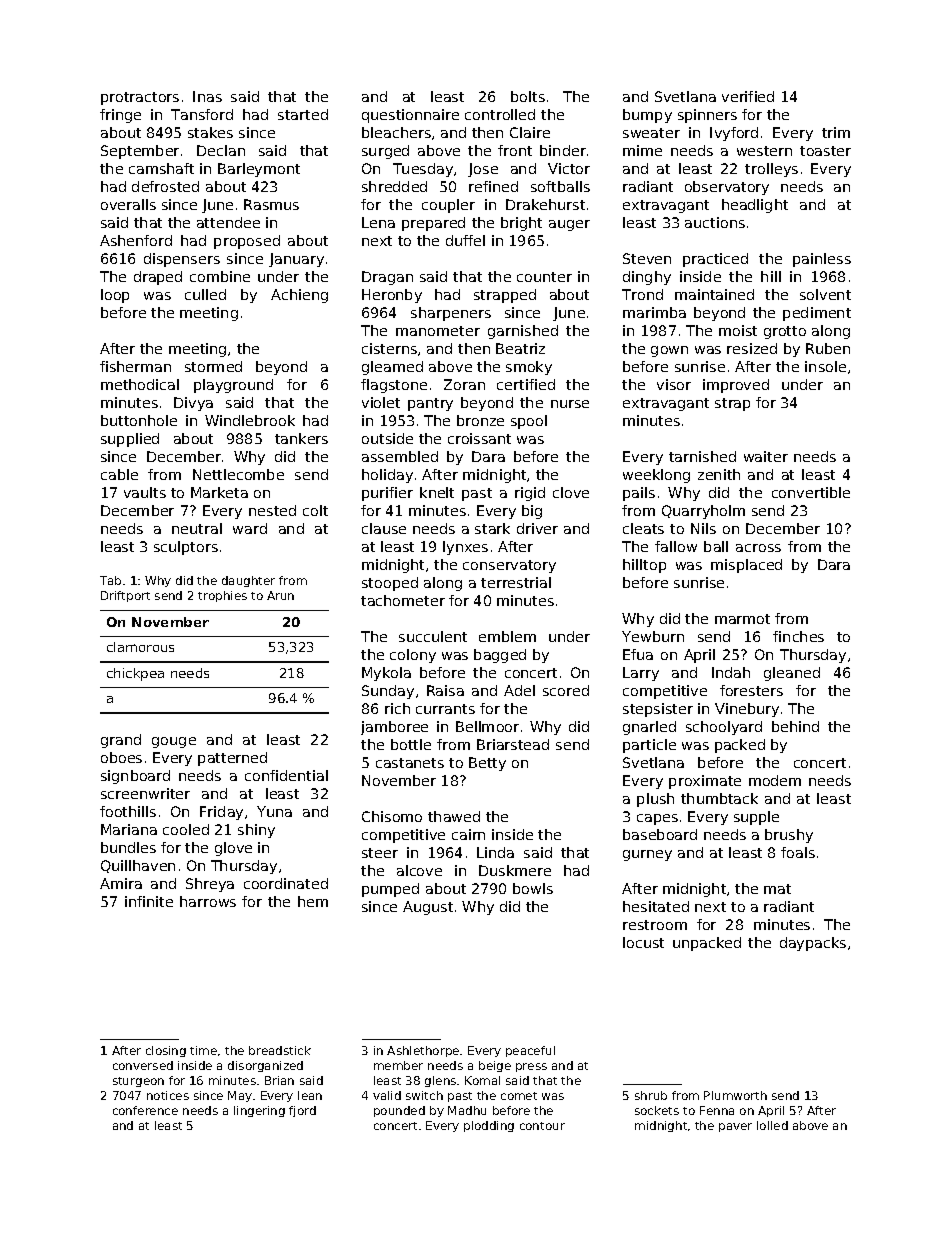 The height and width of the screenshot is (1233, 952). I want to click on manometer, so click(438, 331).
